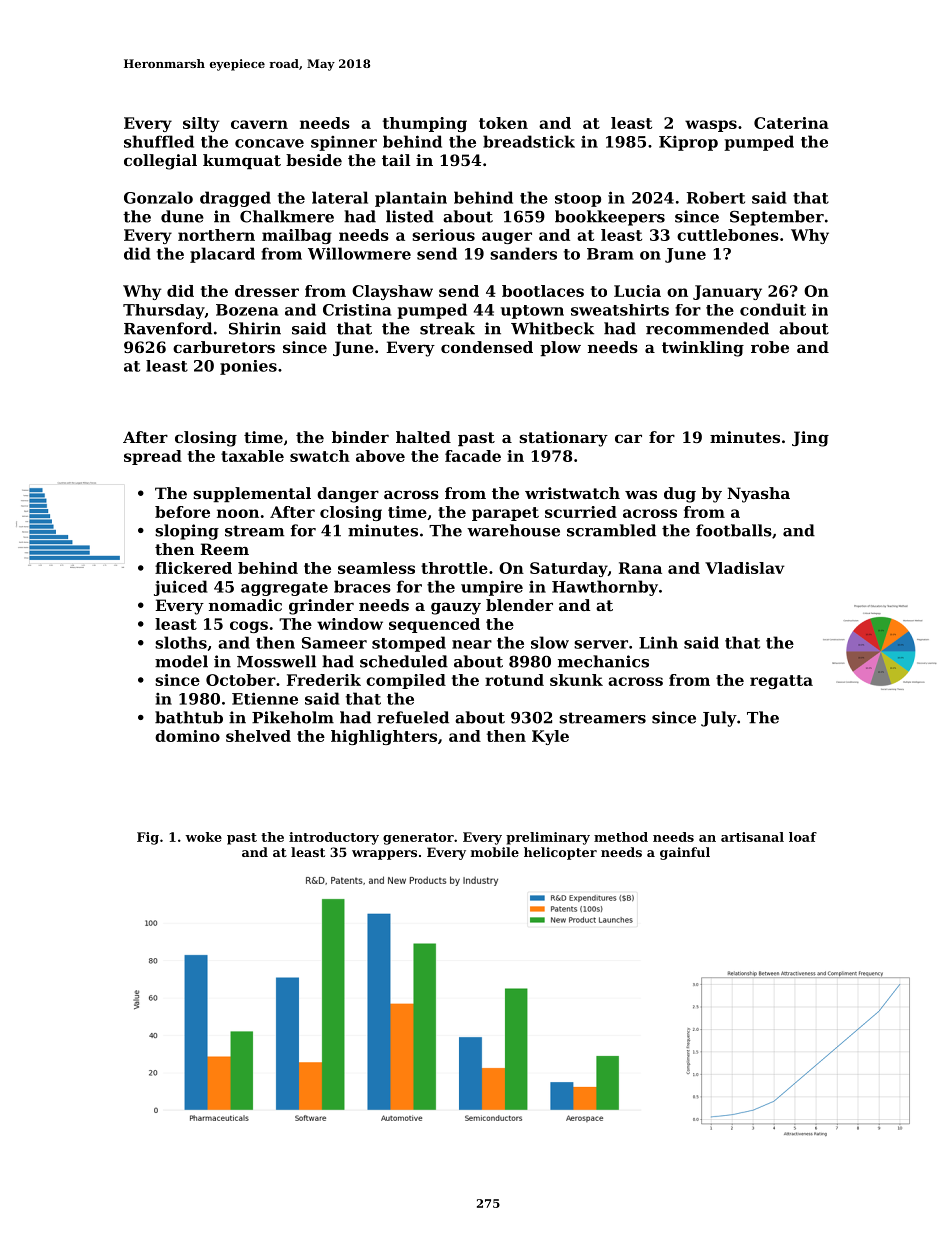  I want to click on ponies, so click(248, 367).
